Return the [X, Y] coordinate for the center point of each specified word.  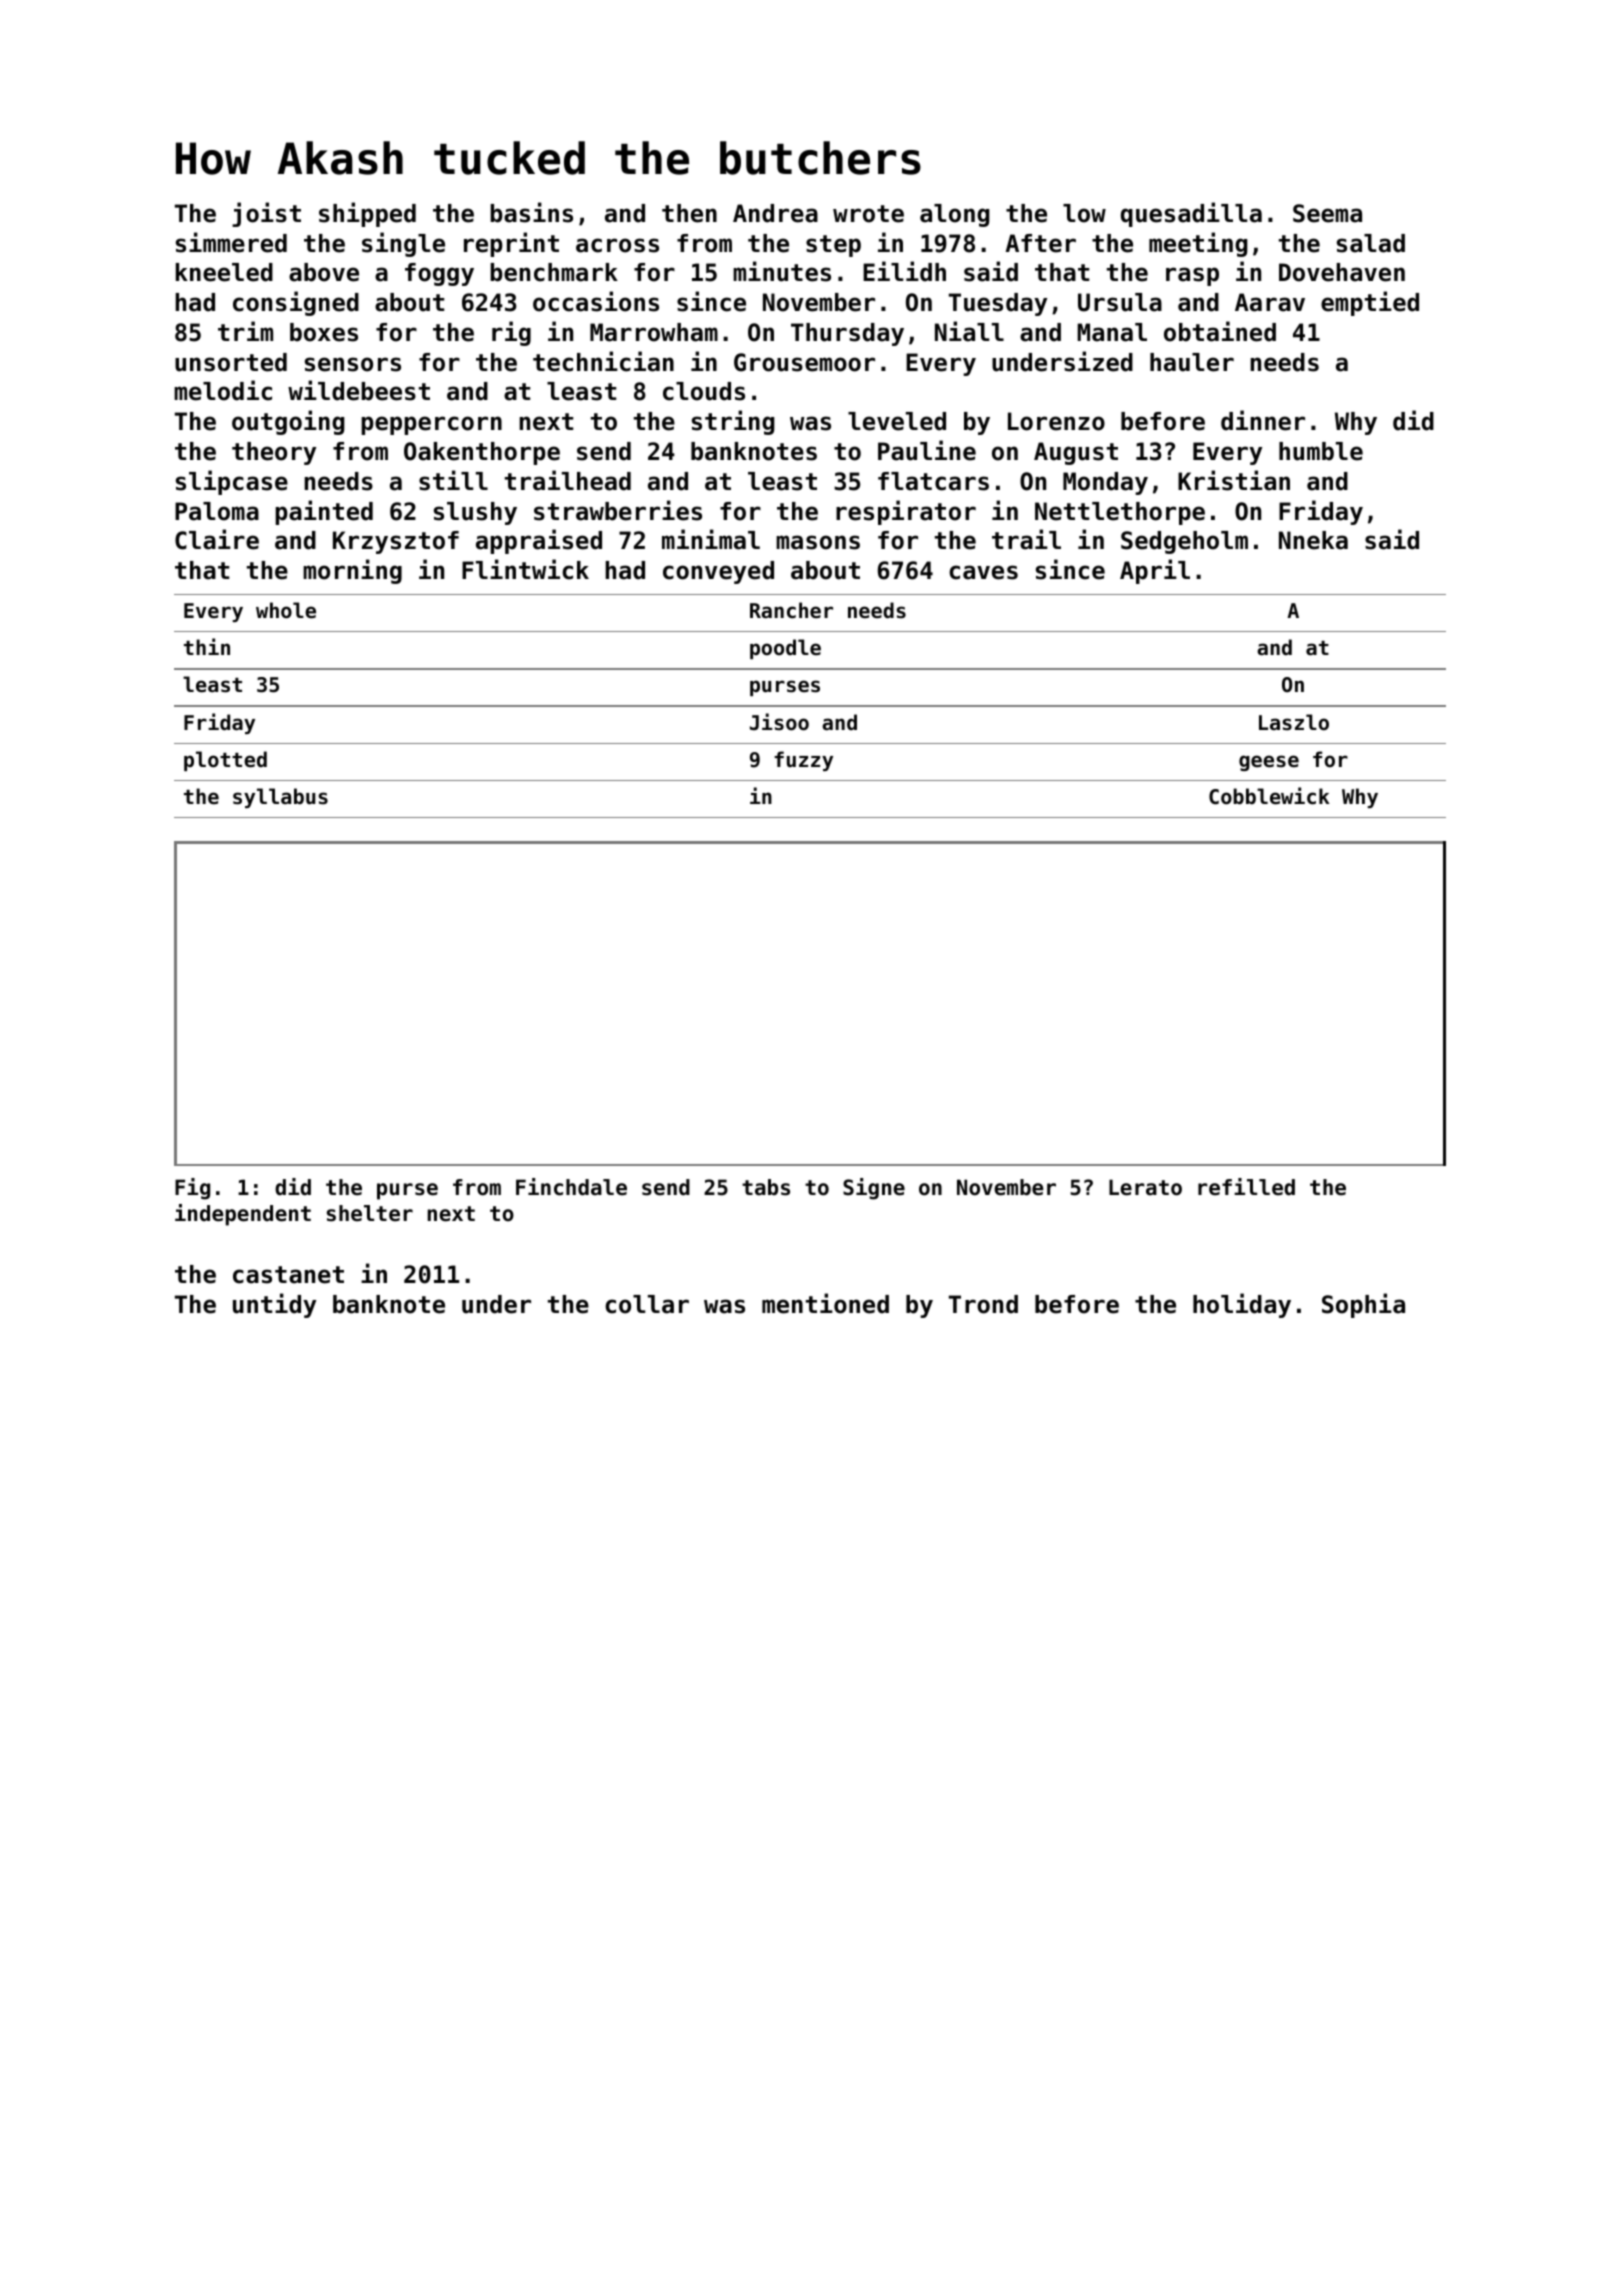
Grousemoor [804, 362]
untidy [274, 1305]
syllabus [280, 798]
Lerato [1145, 1187]
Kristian [1234, 480]
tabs [766, 1187]
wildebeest [359, 390]
